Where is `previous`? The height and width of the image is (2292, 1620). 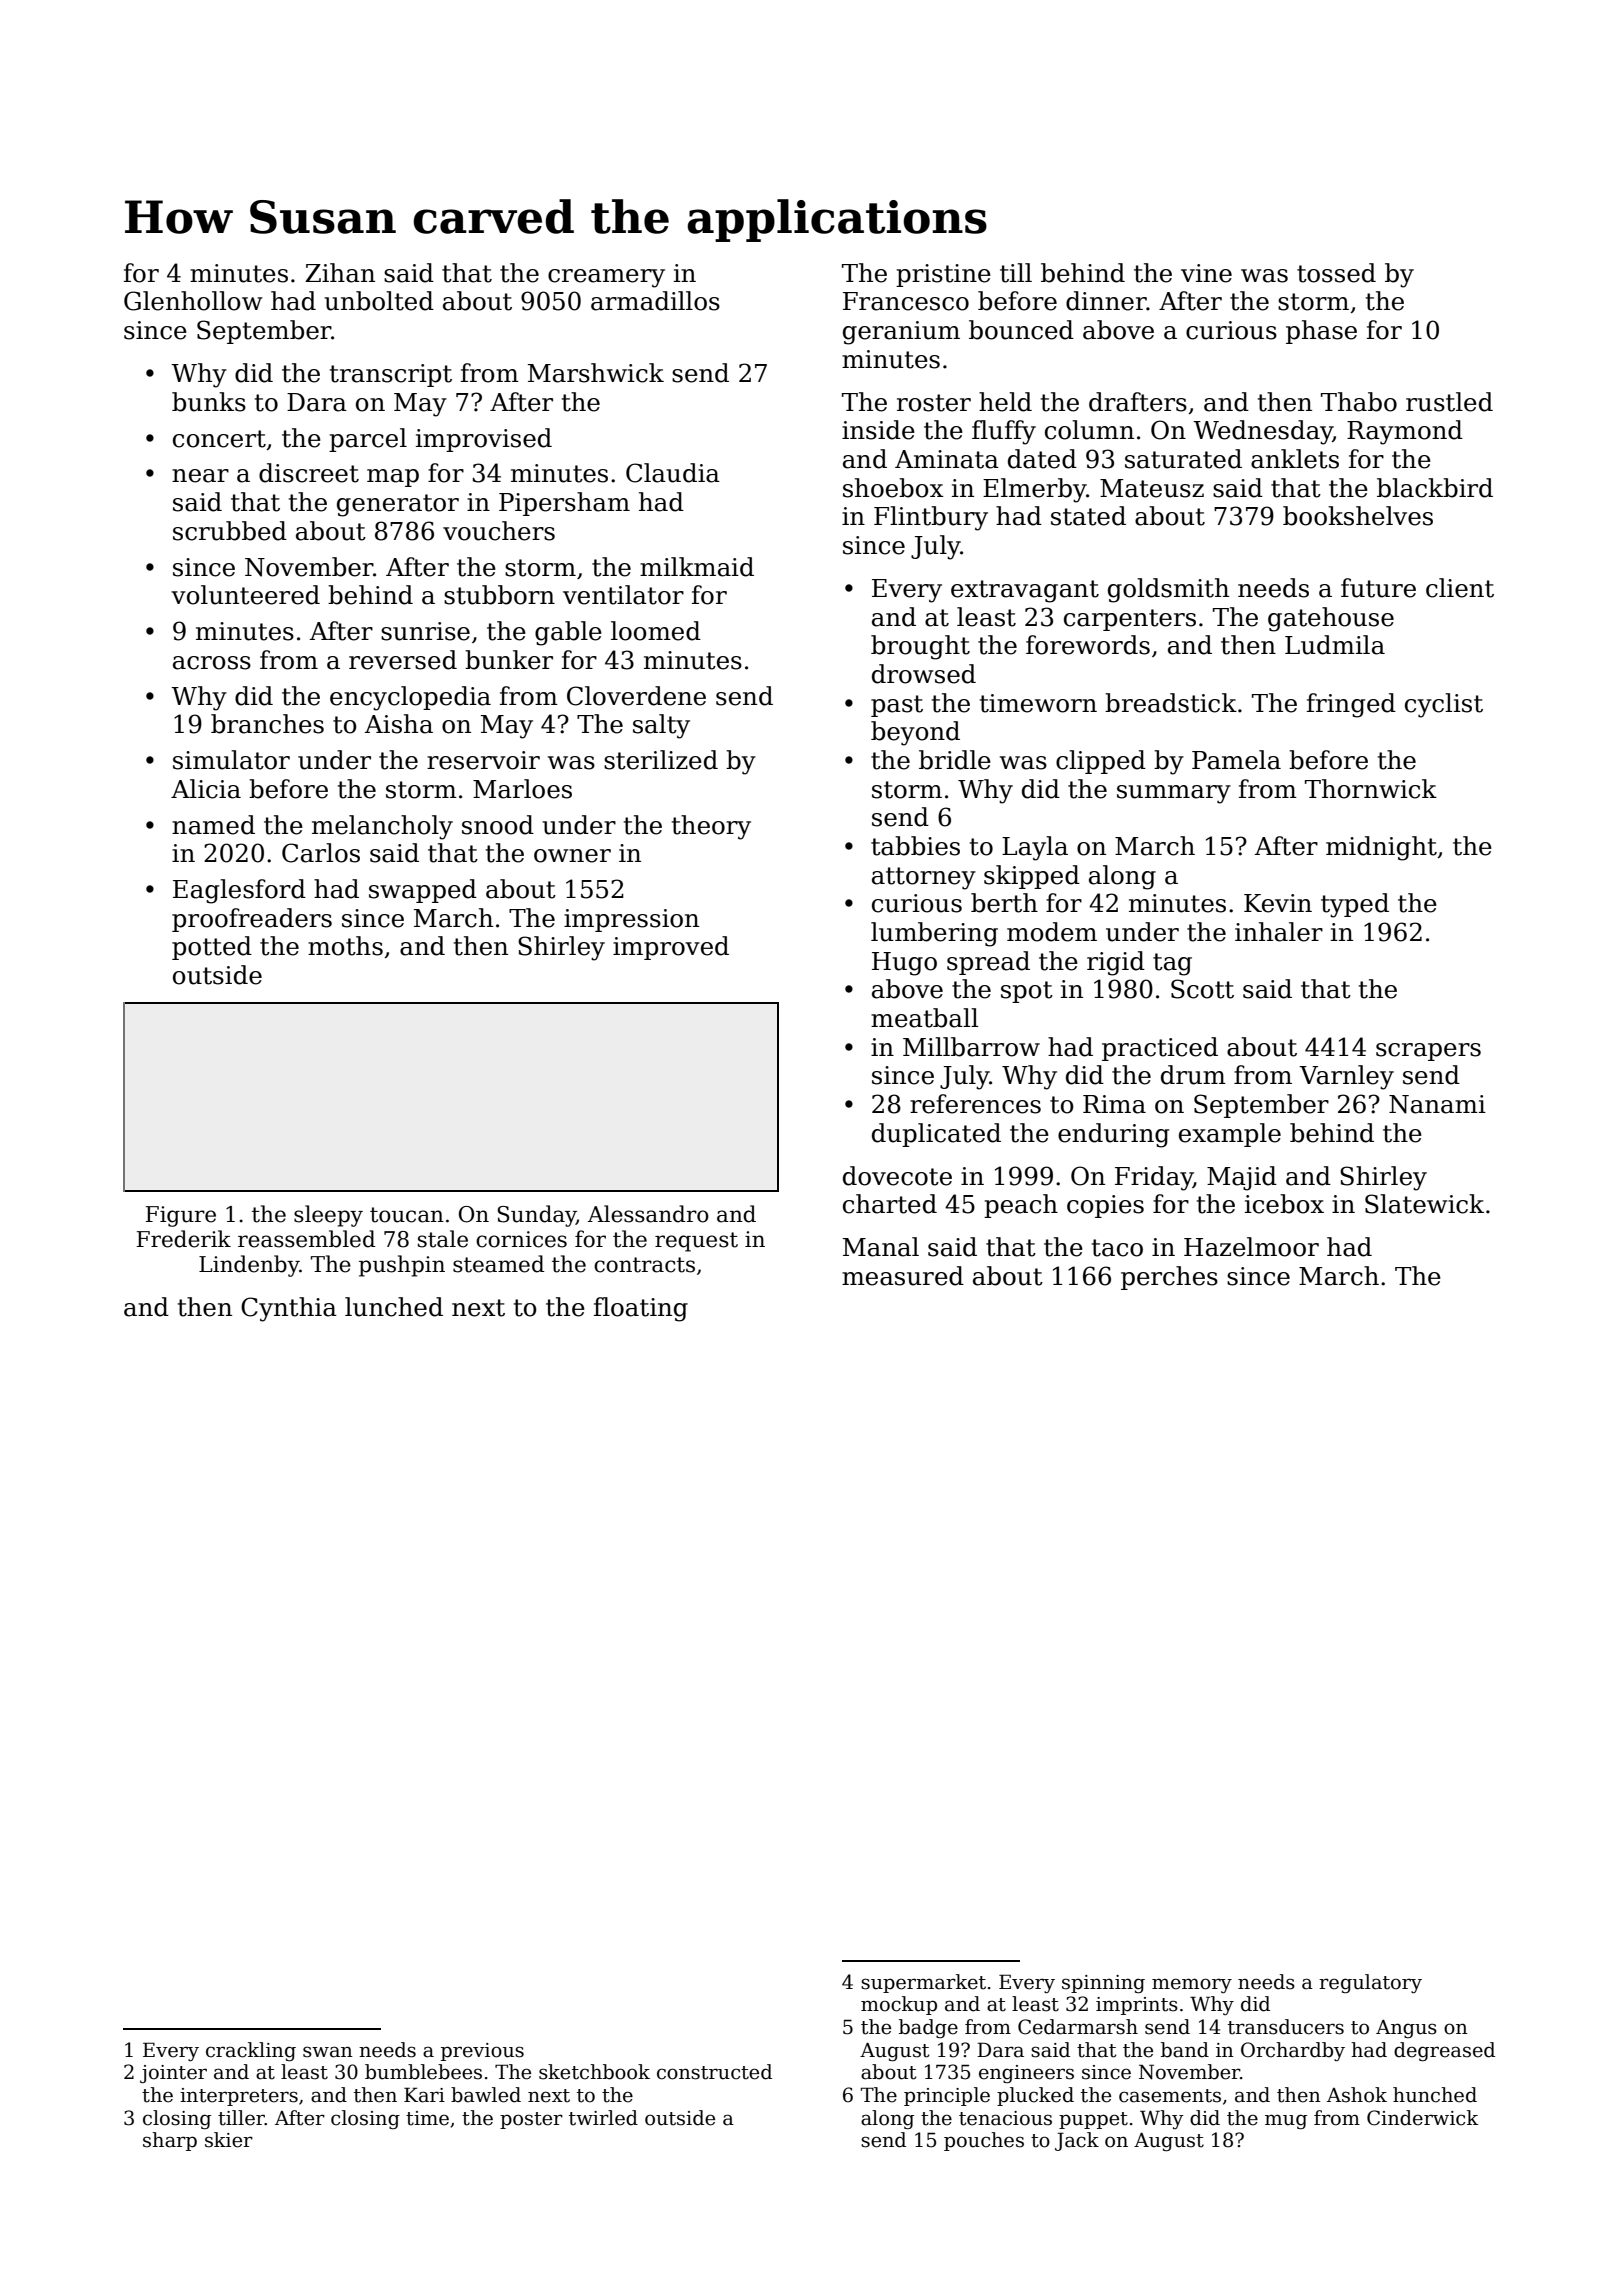
previous is located at coordinates (482, 2052).
